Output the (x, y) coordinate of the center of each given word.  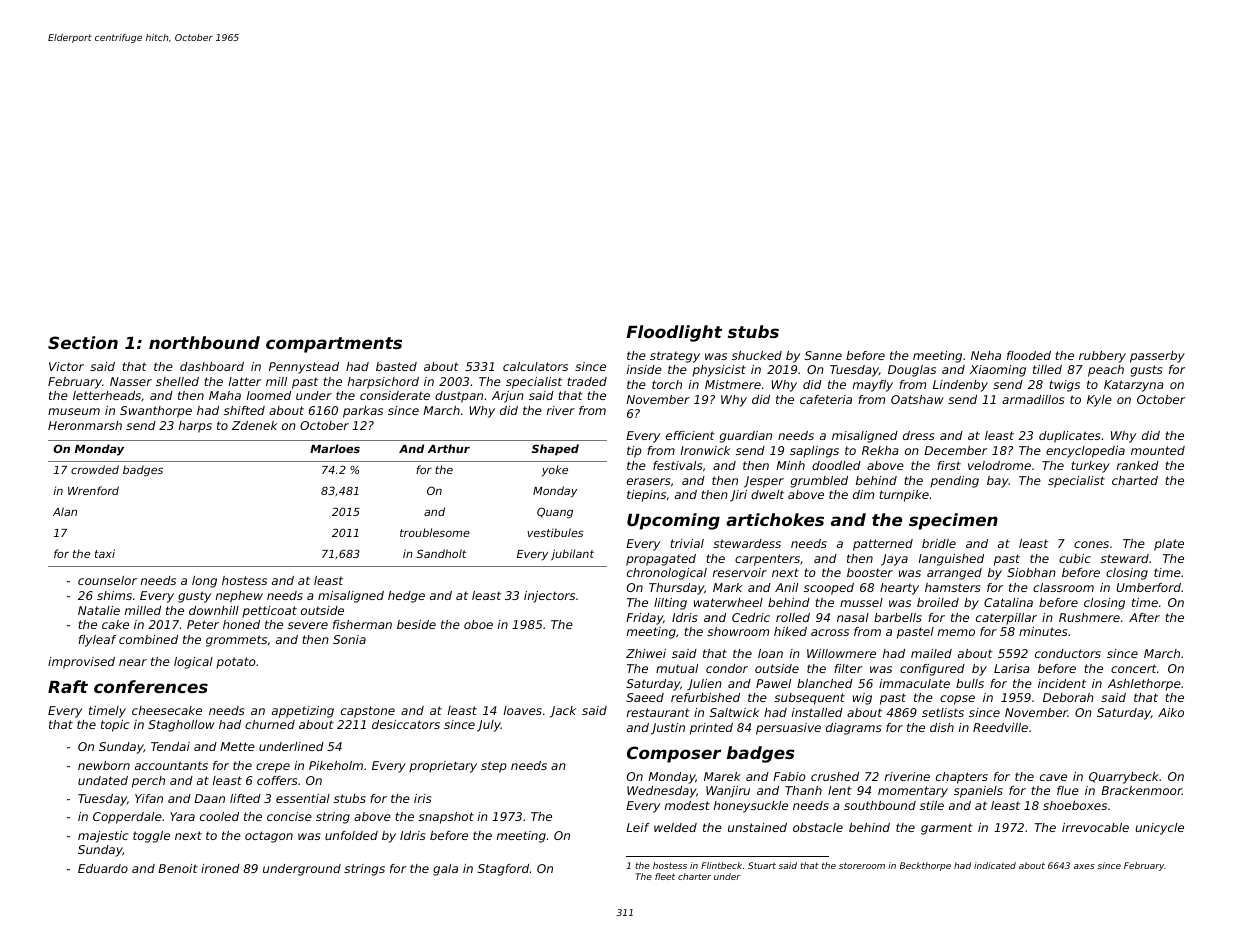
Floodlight (674, 333)
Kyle (1099, 401)
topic (115, 726)
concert (1134, 668)
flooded (1029, 355)
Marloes (335, 448)
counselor (107, 580)
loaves (523, 710)
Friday (644, 619)
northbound (204, 342)
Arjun (508, 397)
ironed (220, 868)
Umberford (1148, 587)
